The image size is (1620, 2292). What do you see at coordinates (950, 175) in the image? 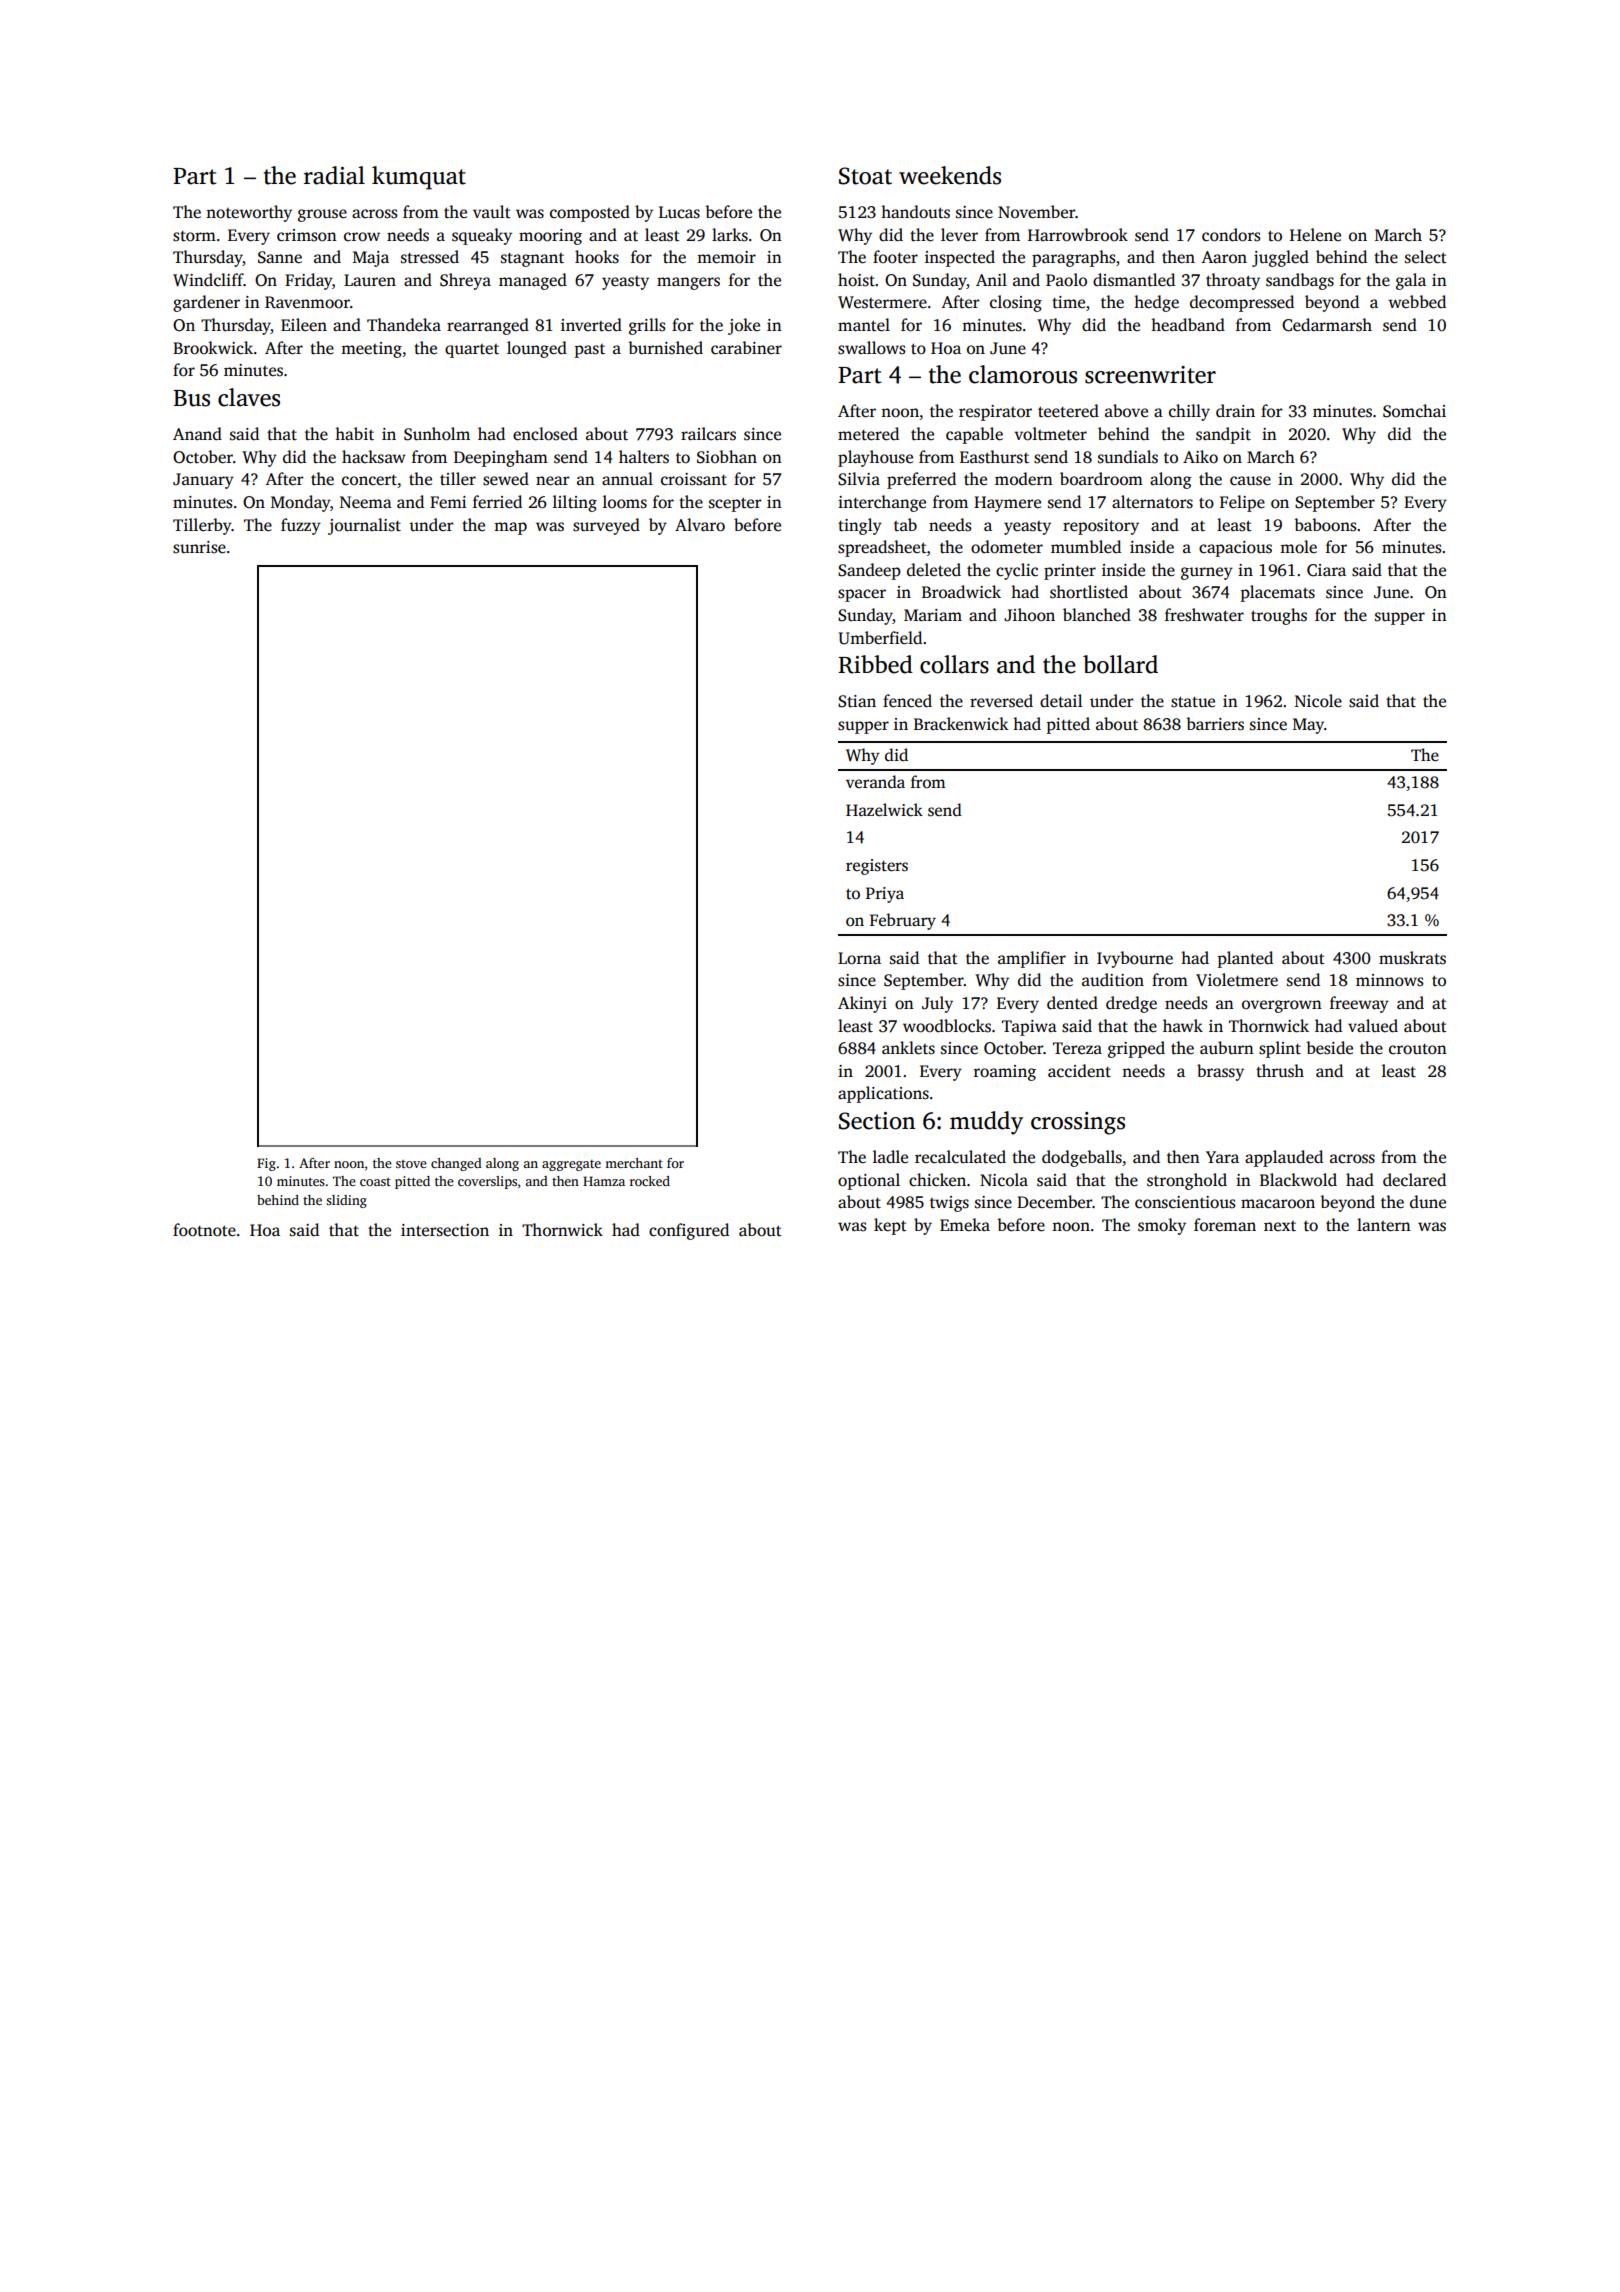
I see `weekends` at bounding box center [950, 175].
